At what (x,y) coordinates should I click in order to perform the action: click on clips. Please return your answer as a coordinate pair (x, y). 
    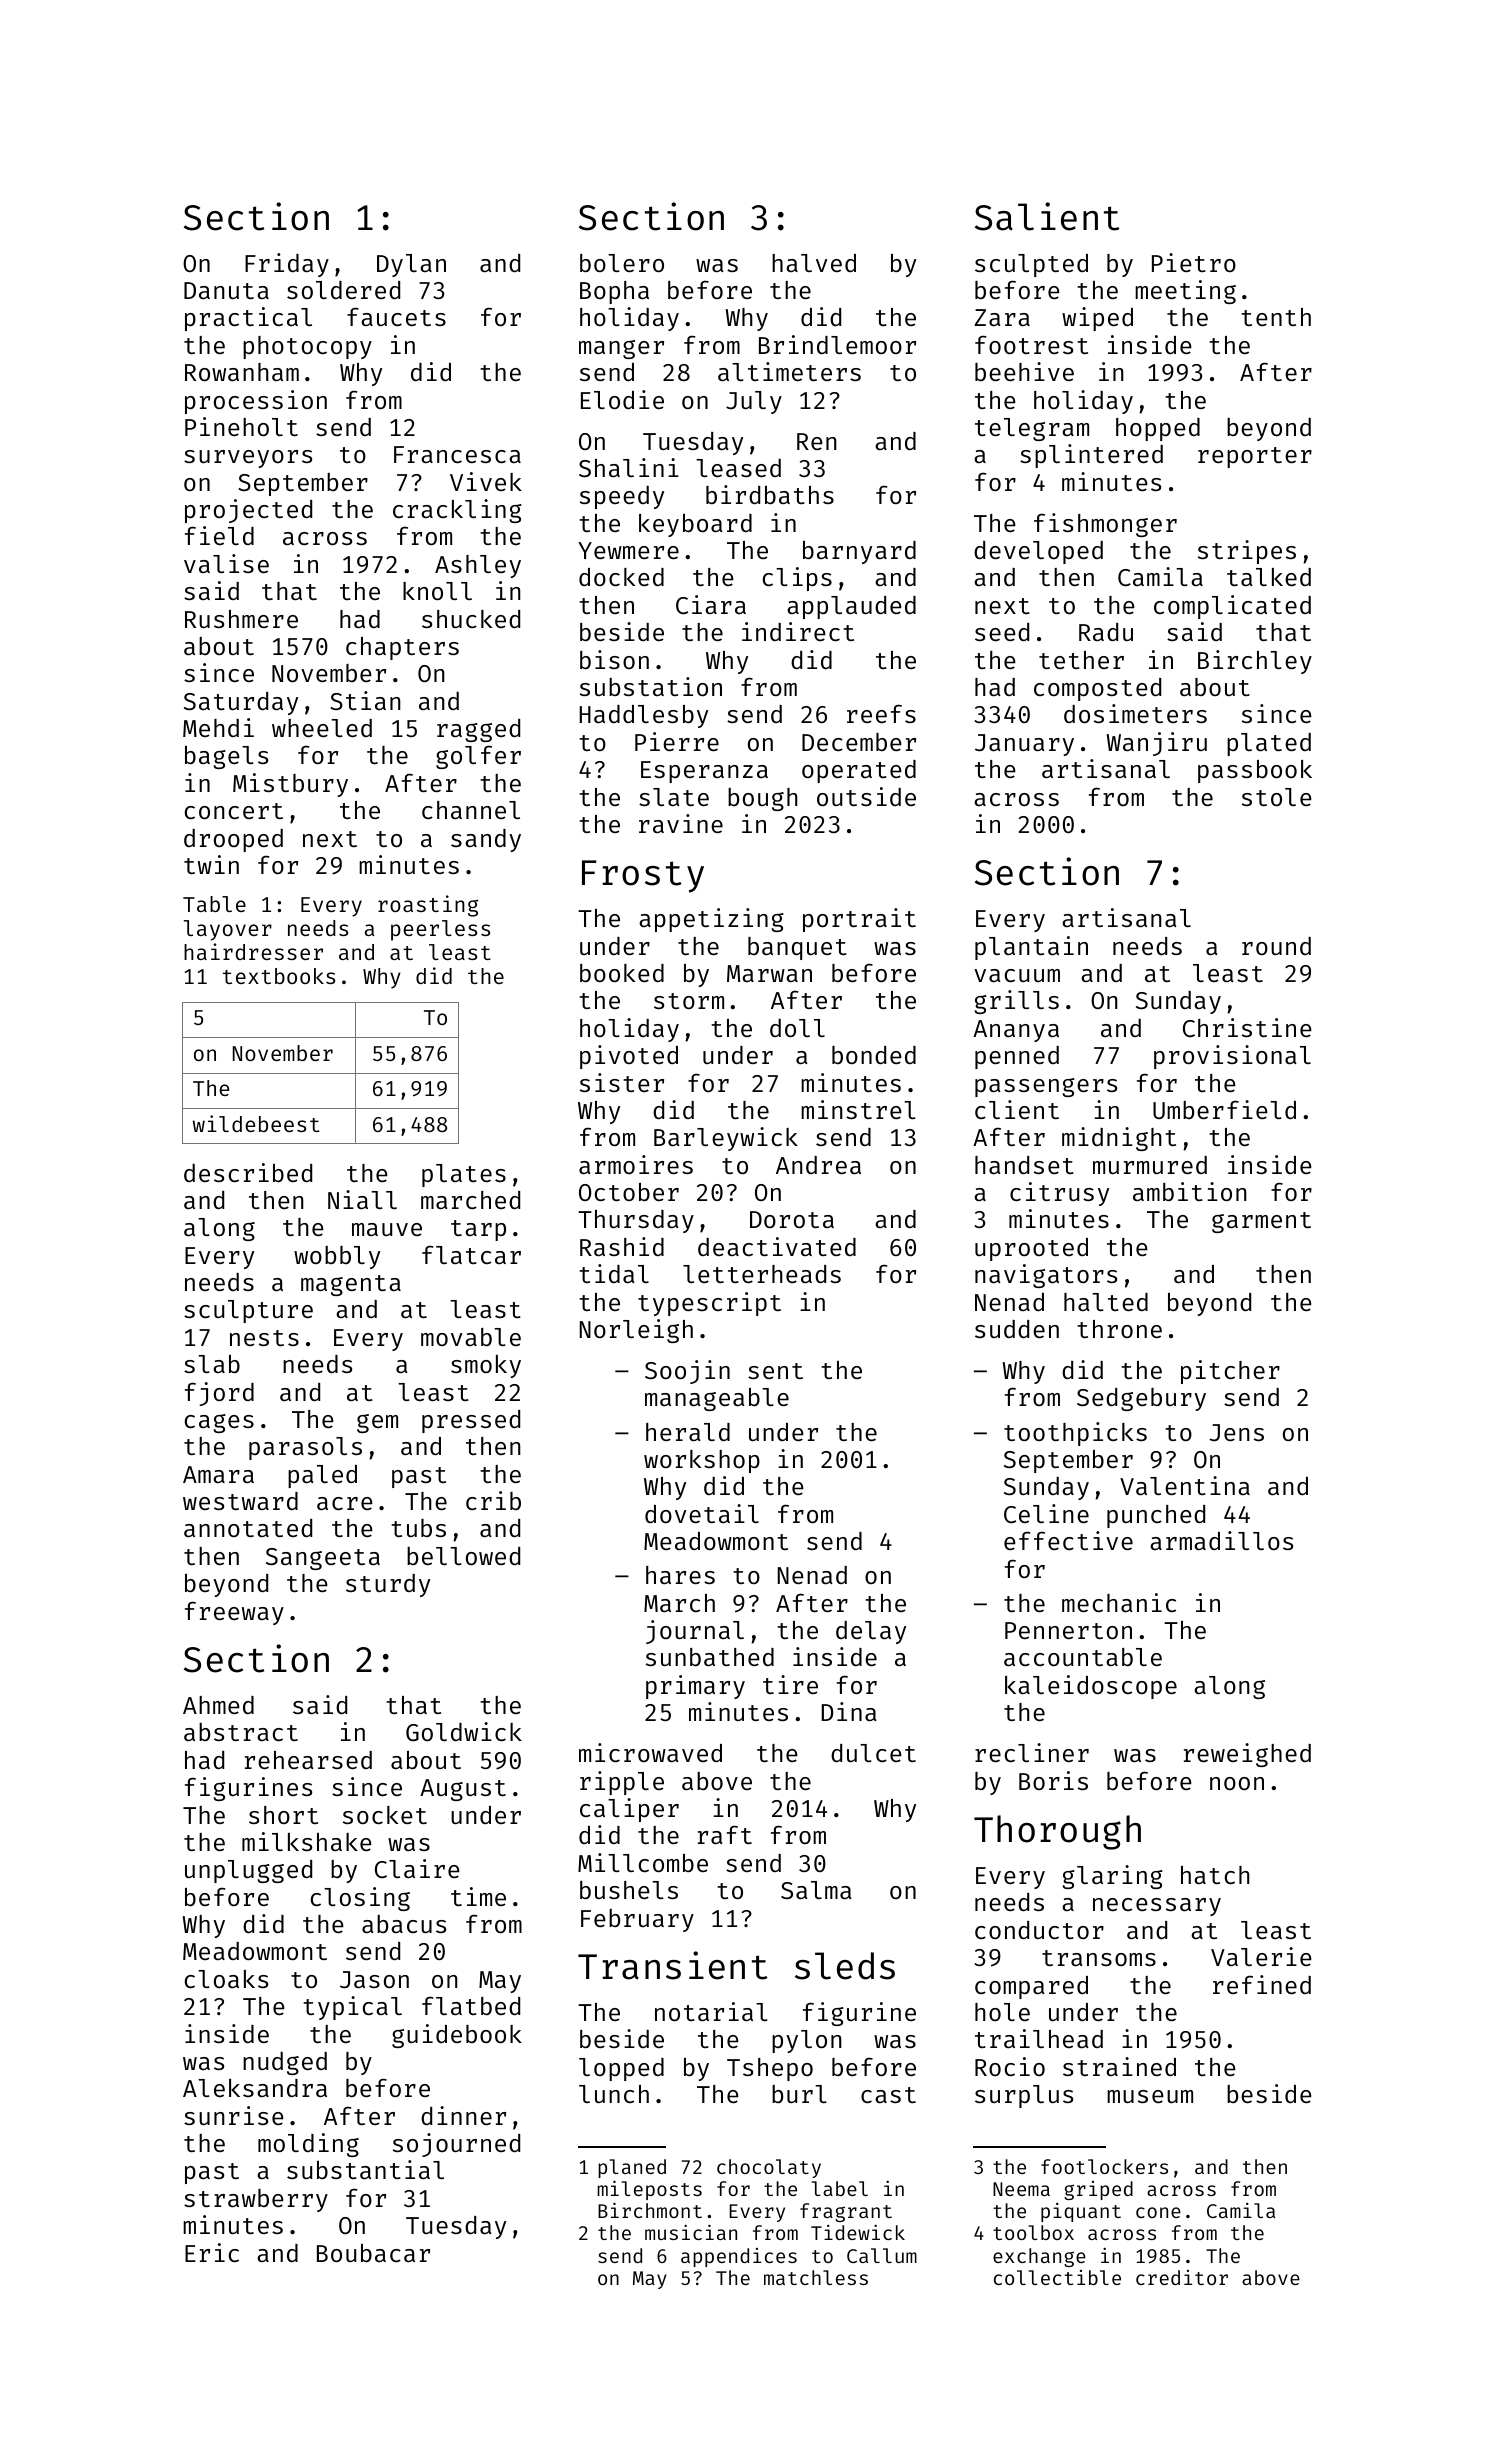
    Looking at the image, I should click on (797, 579).
